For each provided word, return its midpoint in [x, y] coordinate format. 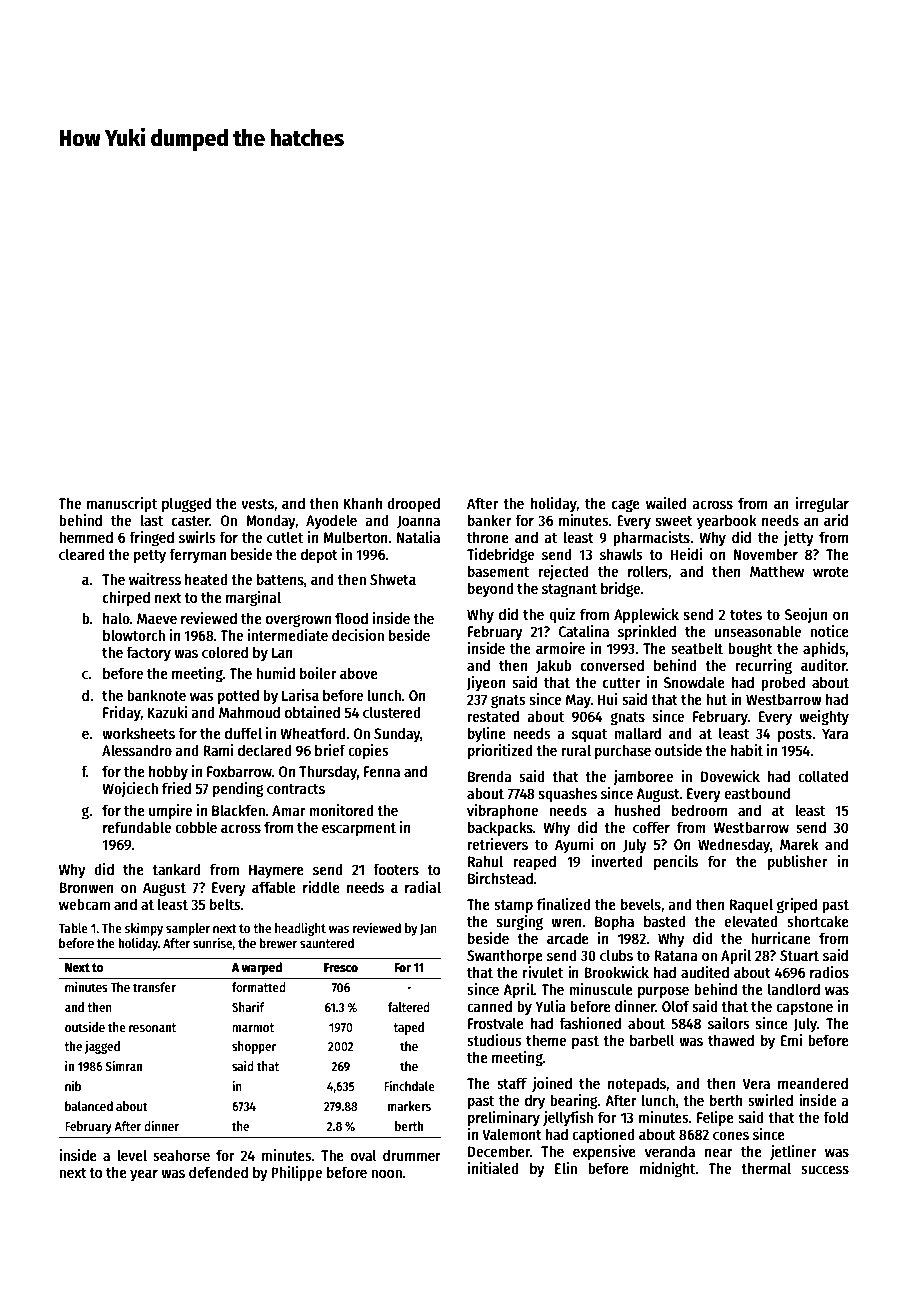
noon [386, 1173]
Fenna [382, 771]
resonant [152, 1027]
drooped [413, 505]
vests [257, 504]
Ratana [676, 955]
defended [218, 1172]
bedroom [699, 810]
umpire [170, 812]
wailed [666, 503]
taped [408, 1028]
